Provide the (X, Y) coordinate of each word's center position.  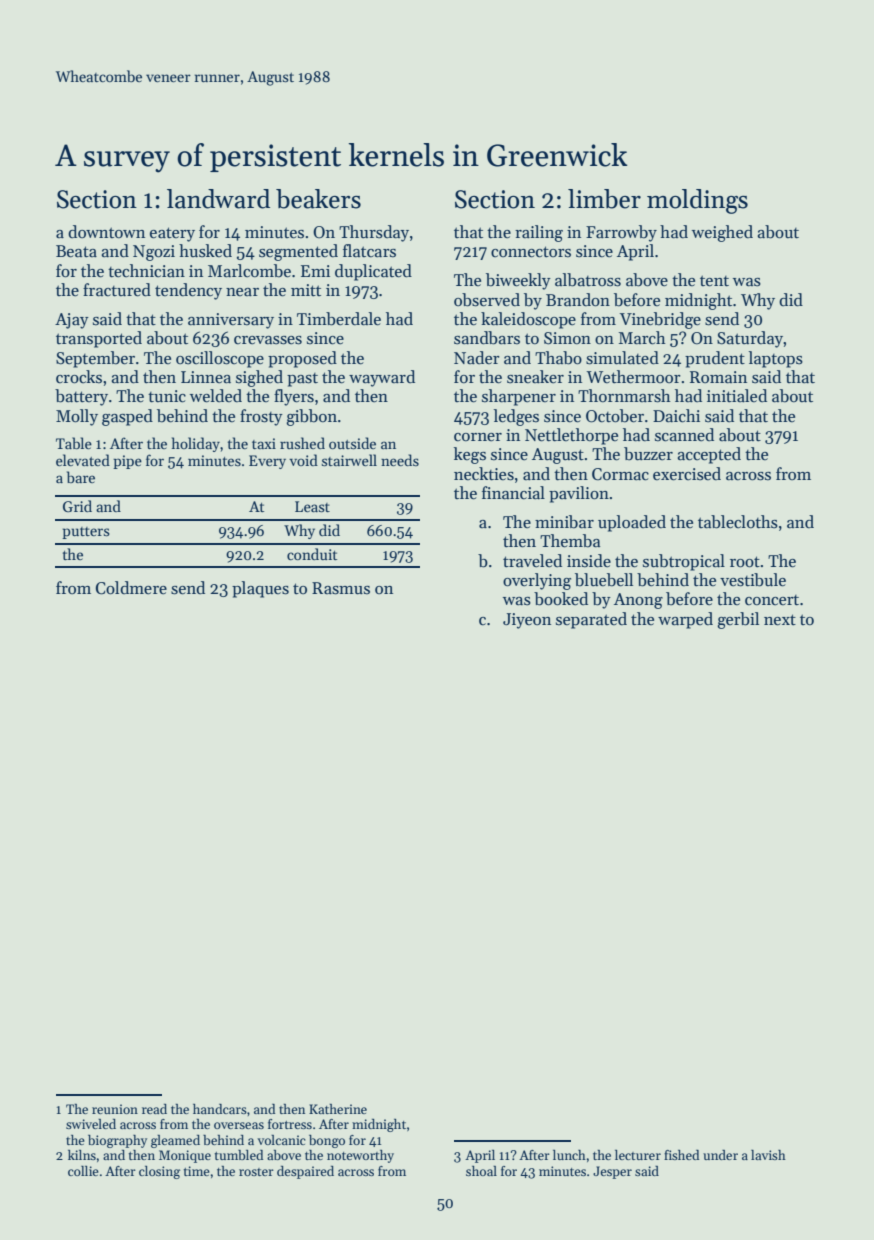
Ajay (72, 321)
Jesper (612, 1172)
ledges (516, 417)
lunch (569, 1155)
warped (685, 620)
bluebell (604, 580)
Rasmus (341, 588)
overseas (239, 1125)
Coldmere (131, 588)
